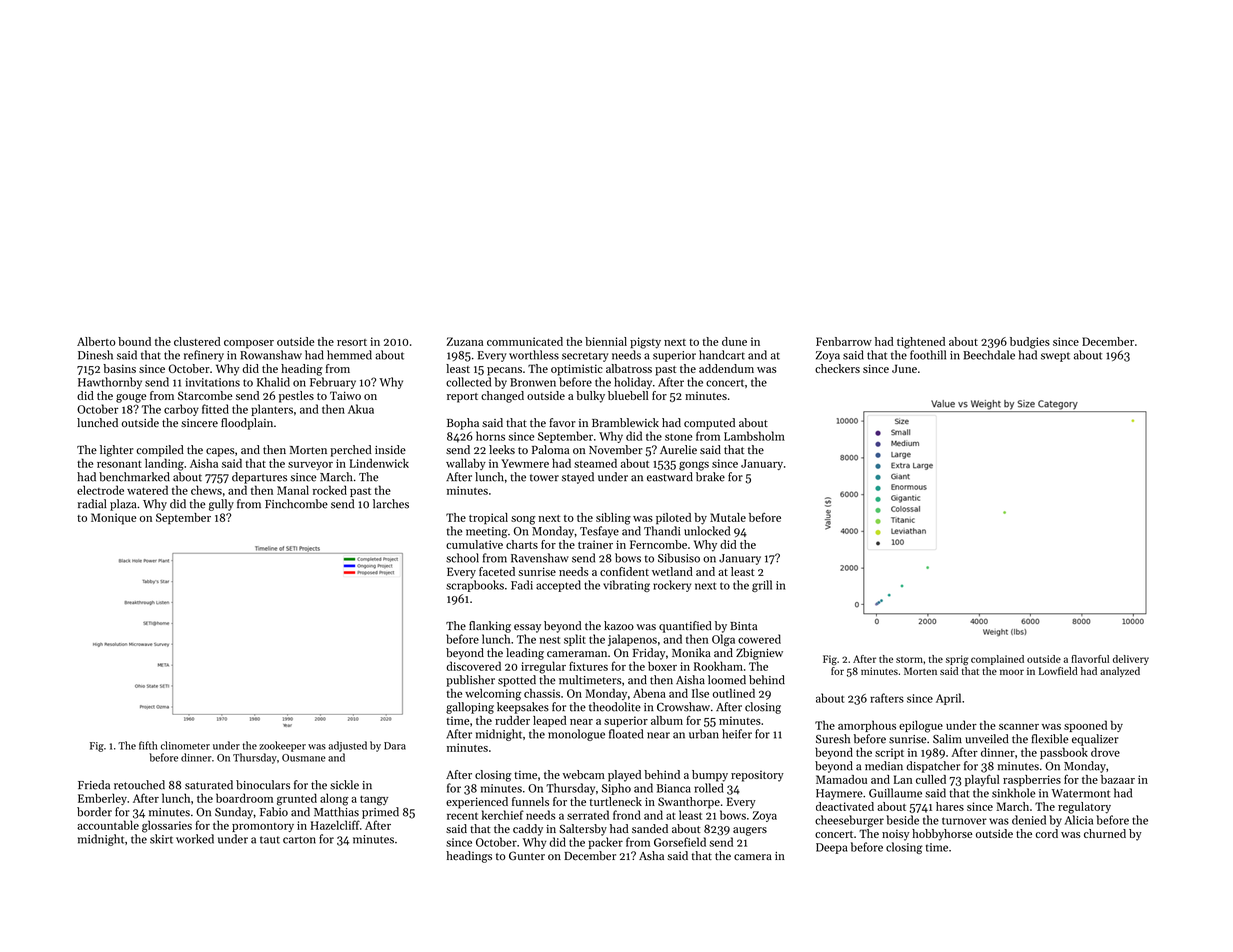 The image size is (1233, 952). Describe the element at coordinates (662, 666) in the document. I see `boxer` at that location.
